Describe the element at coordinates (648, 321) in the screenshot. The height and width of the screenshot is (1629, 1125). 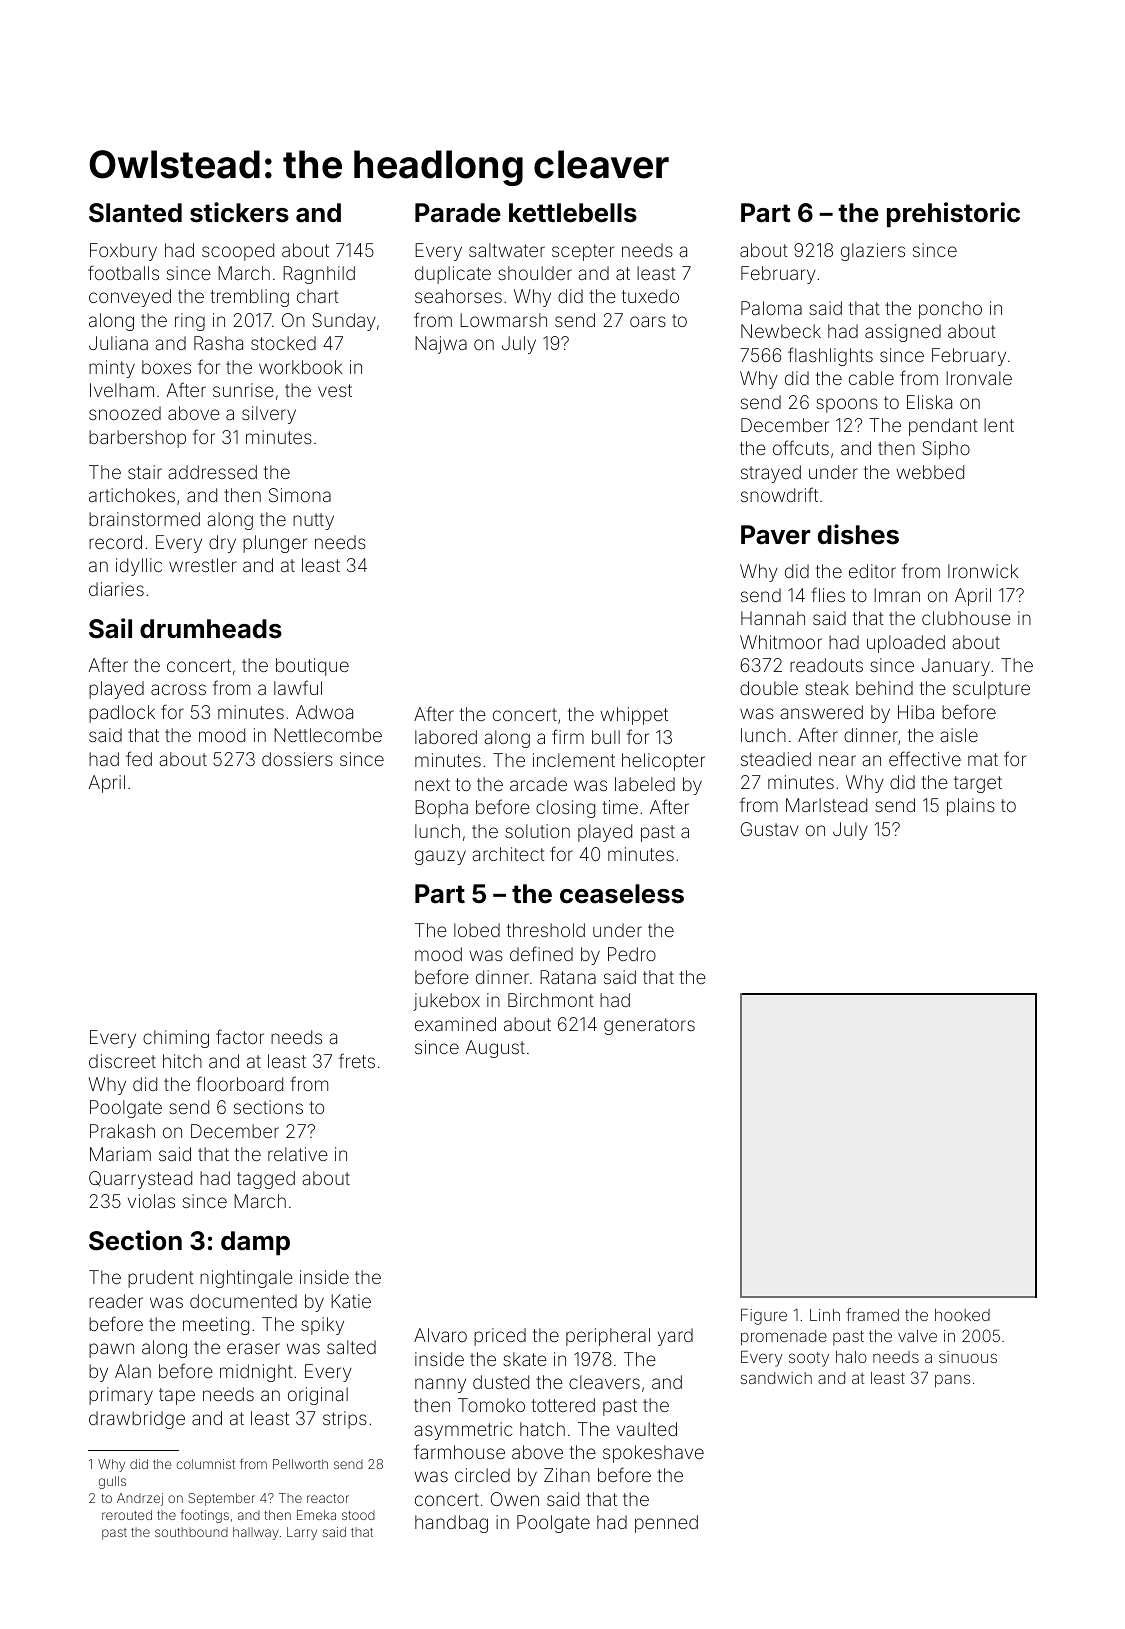
I see `oars` at that location.
